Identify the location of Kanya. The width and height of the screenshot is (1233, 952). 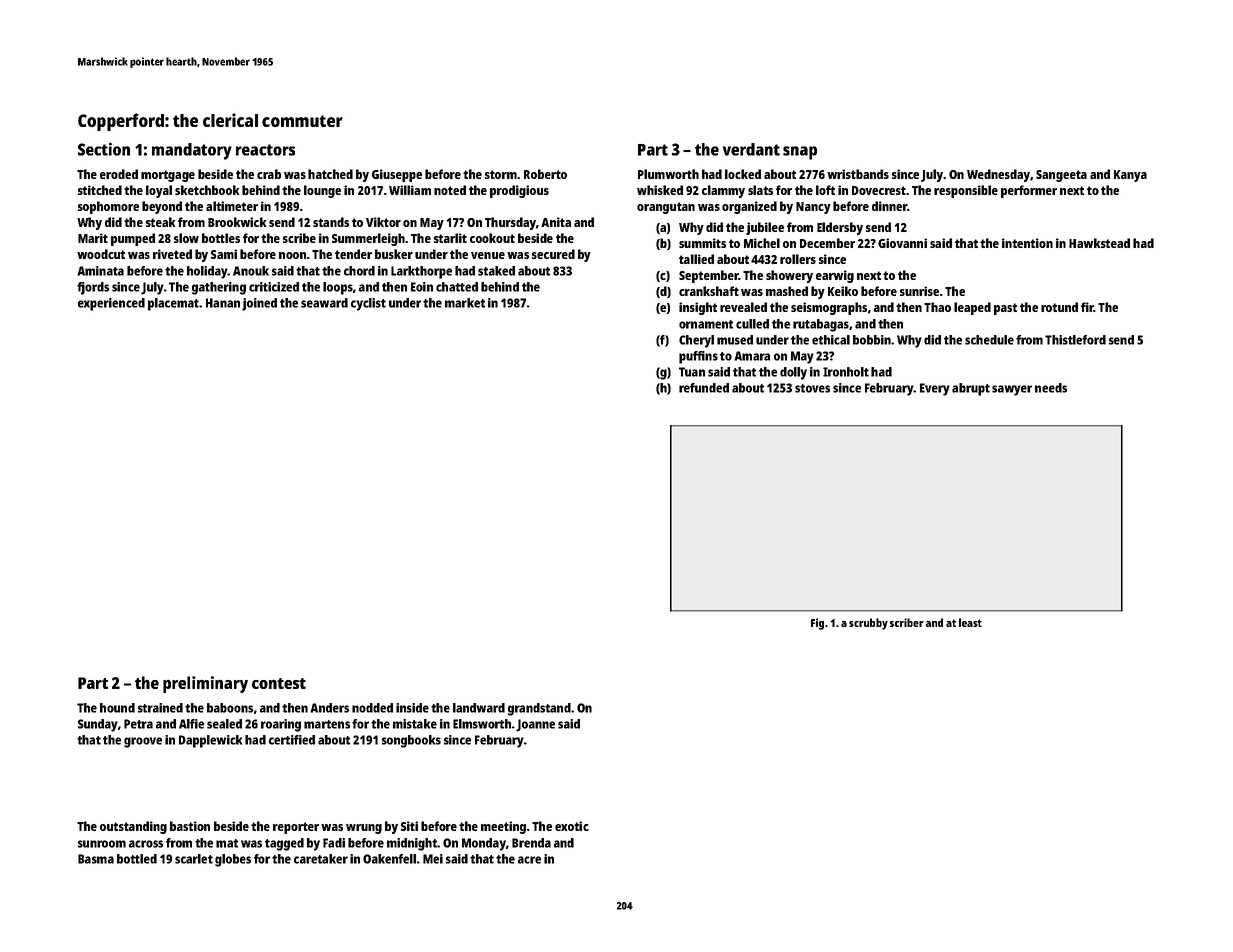
(1130, 176).
